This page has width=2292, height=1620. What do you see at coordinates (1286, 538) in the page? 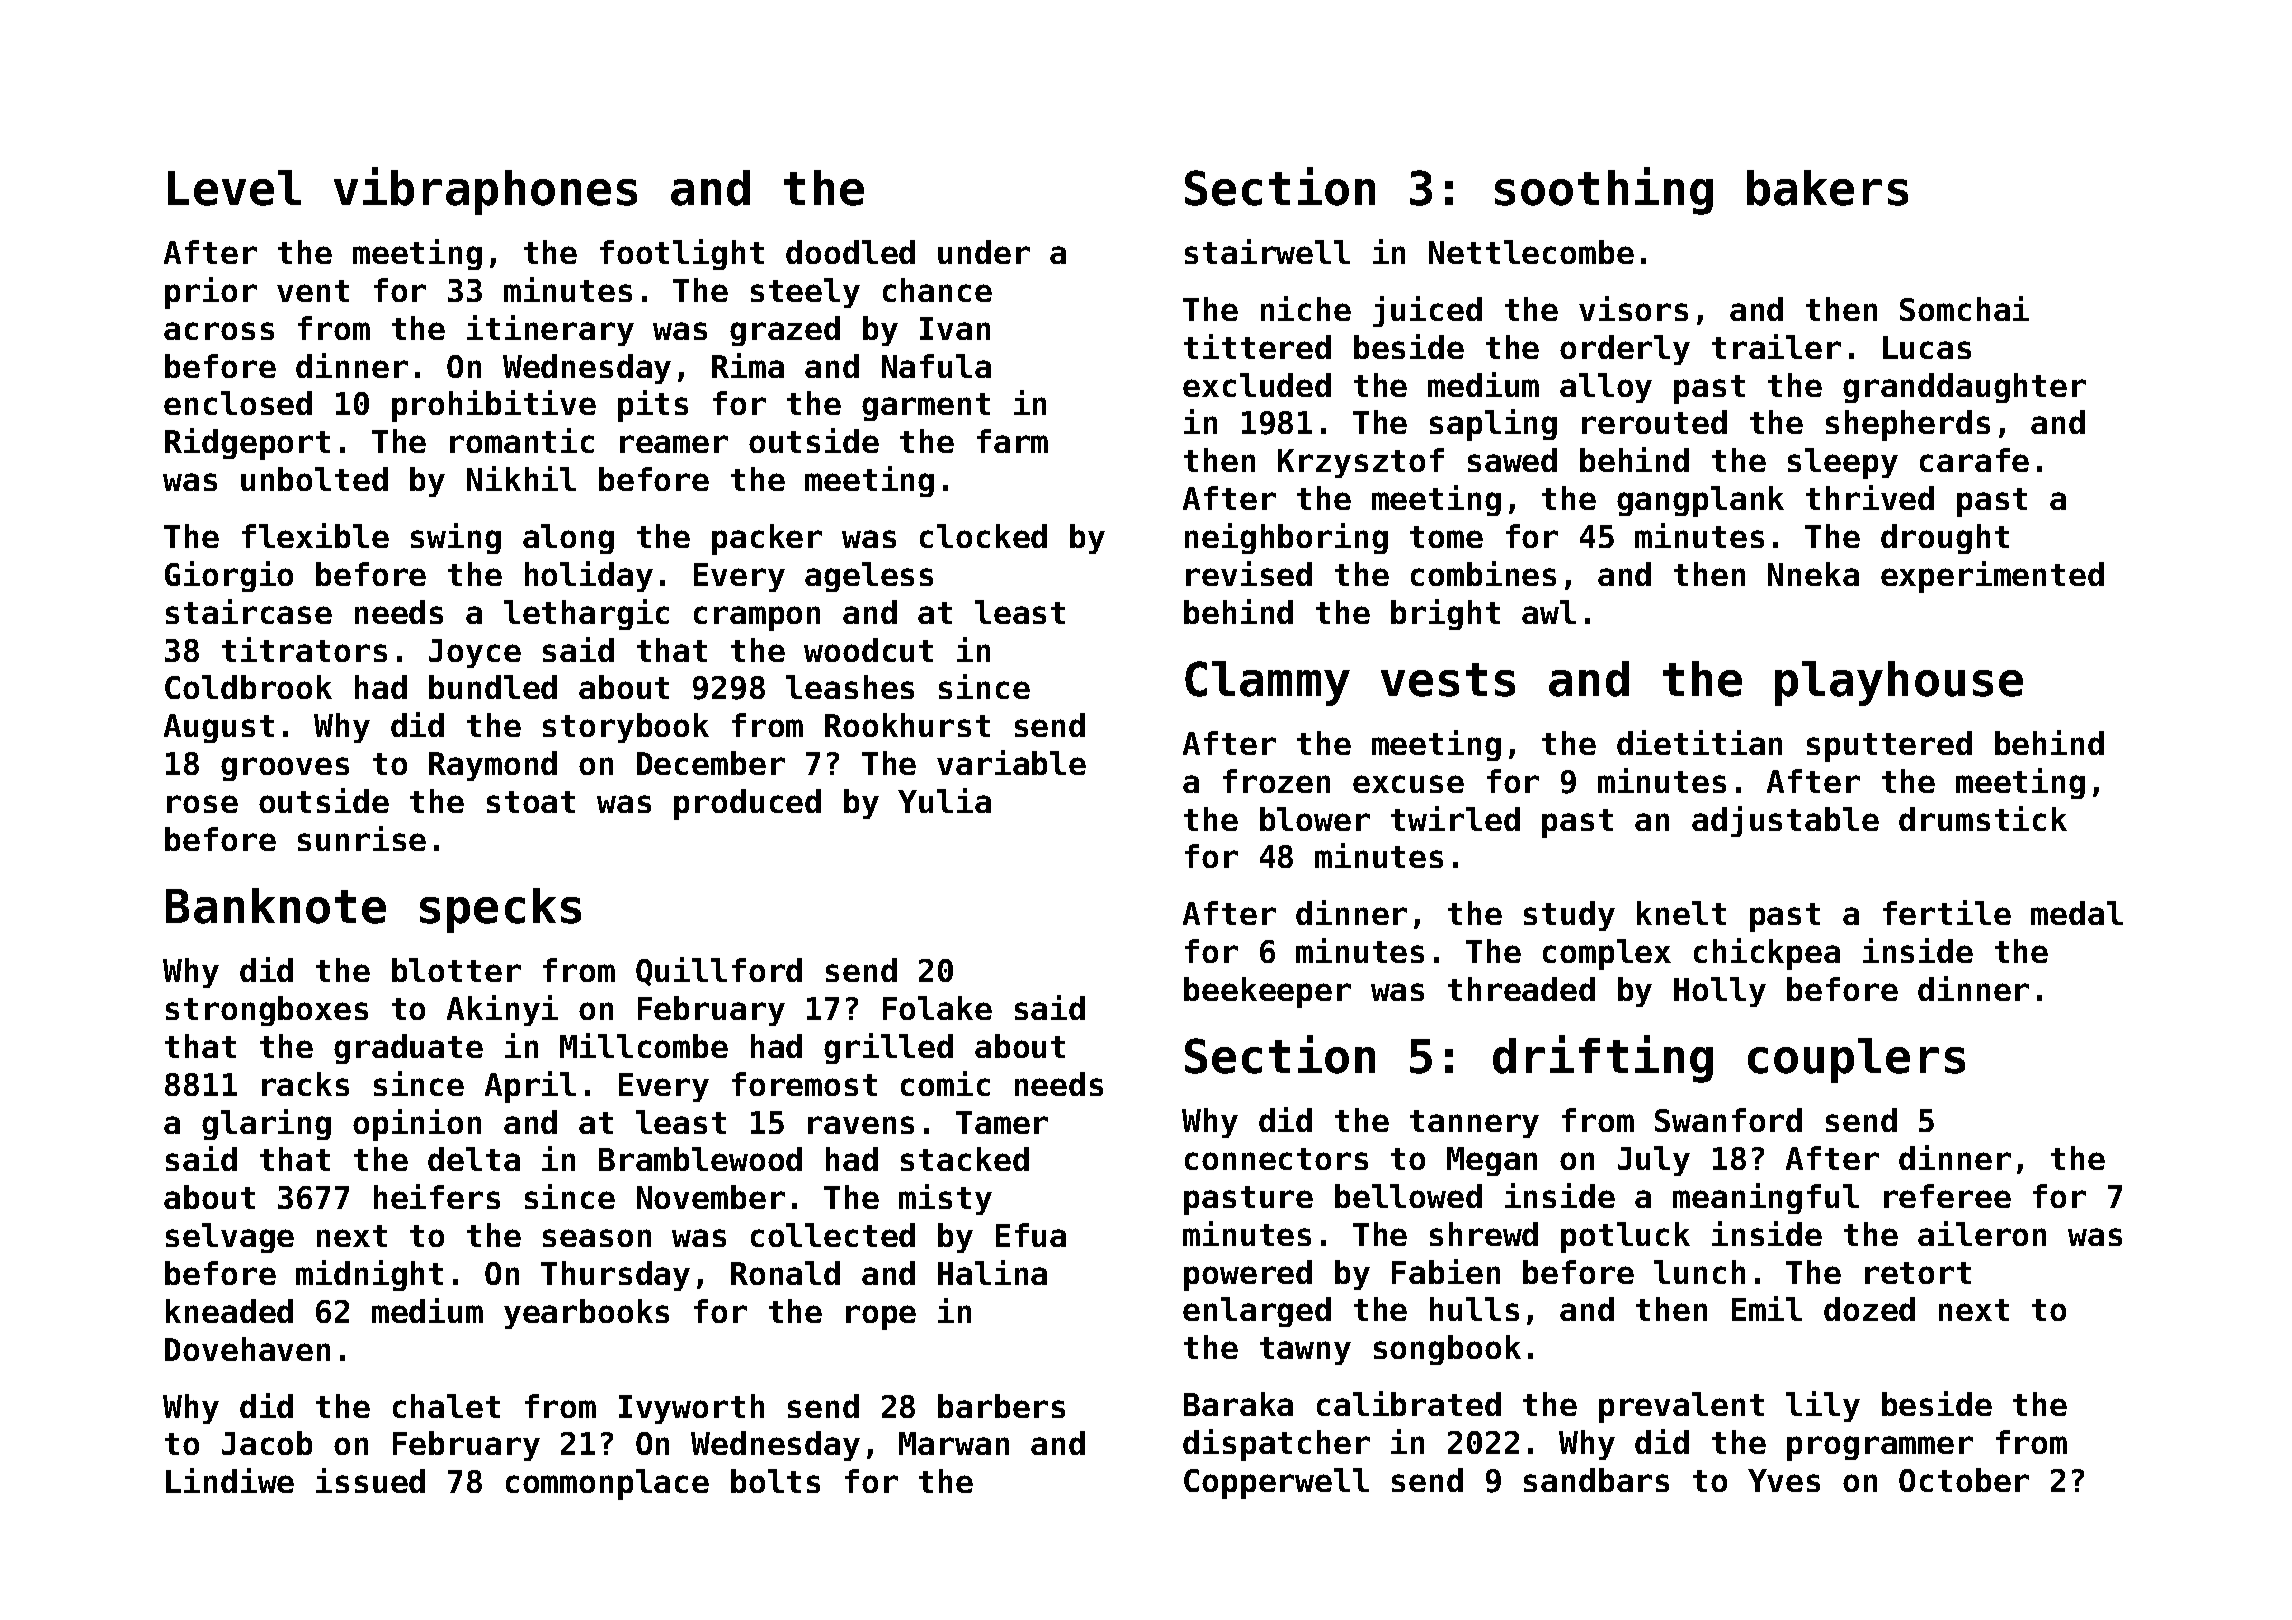
I see `neighboring` at bounding box center [1286, 538].
